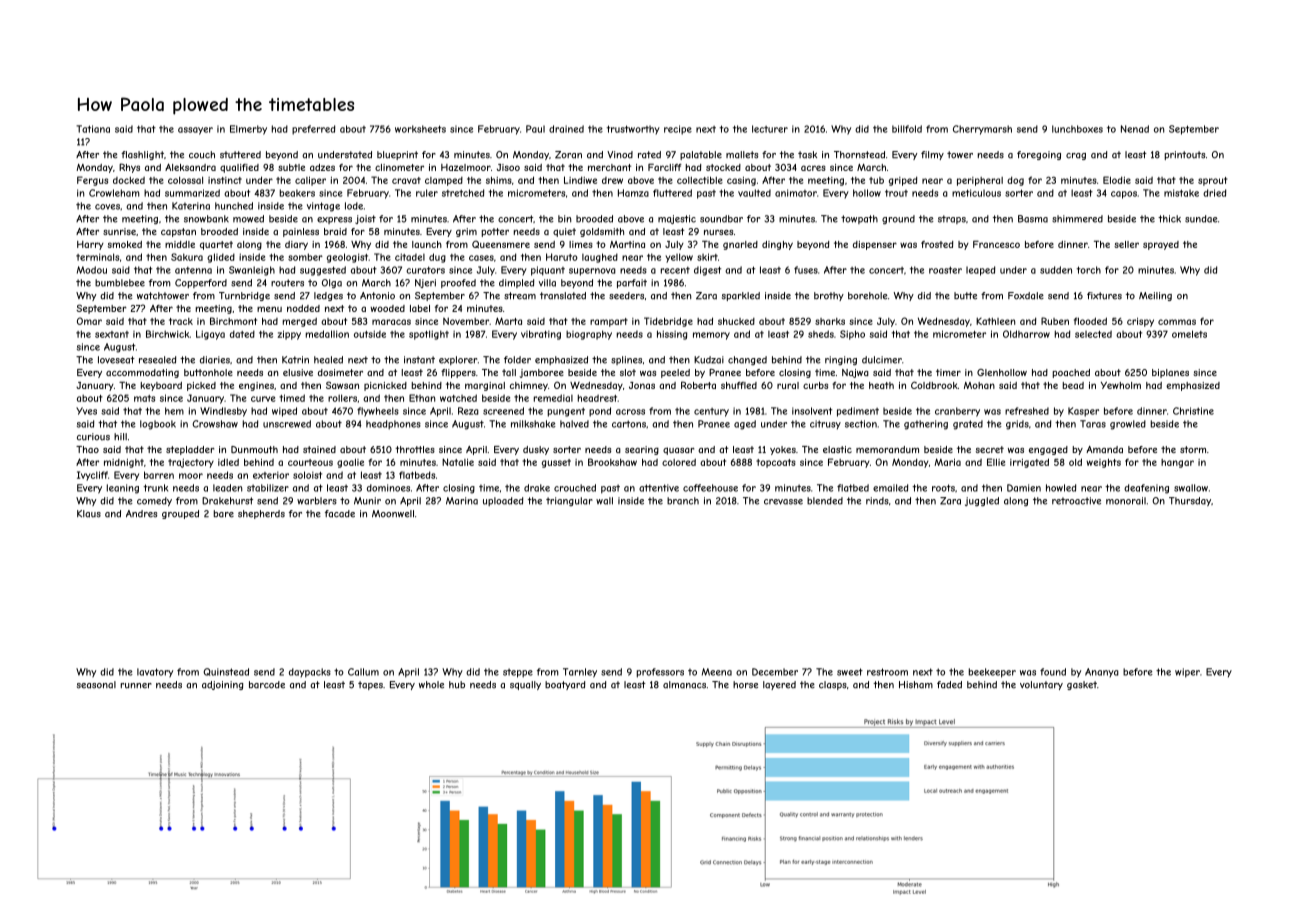  I want to click on monorail, so click(1126, 501).
